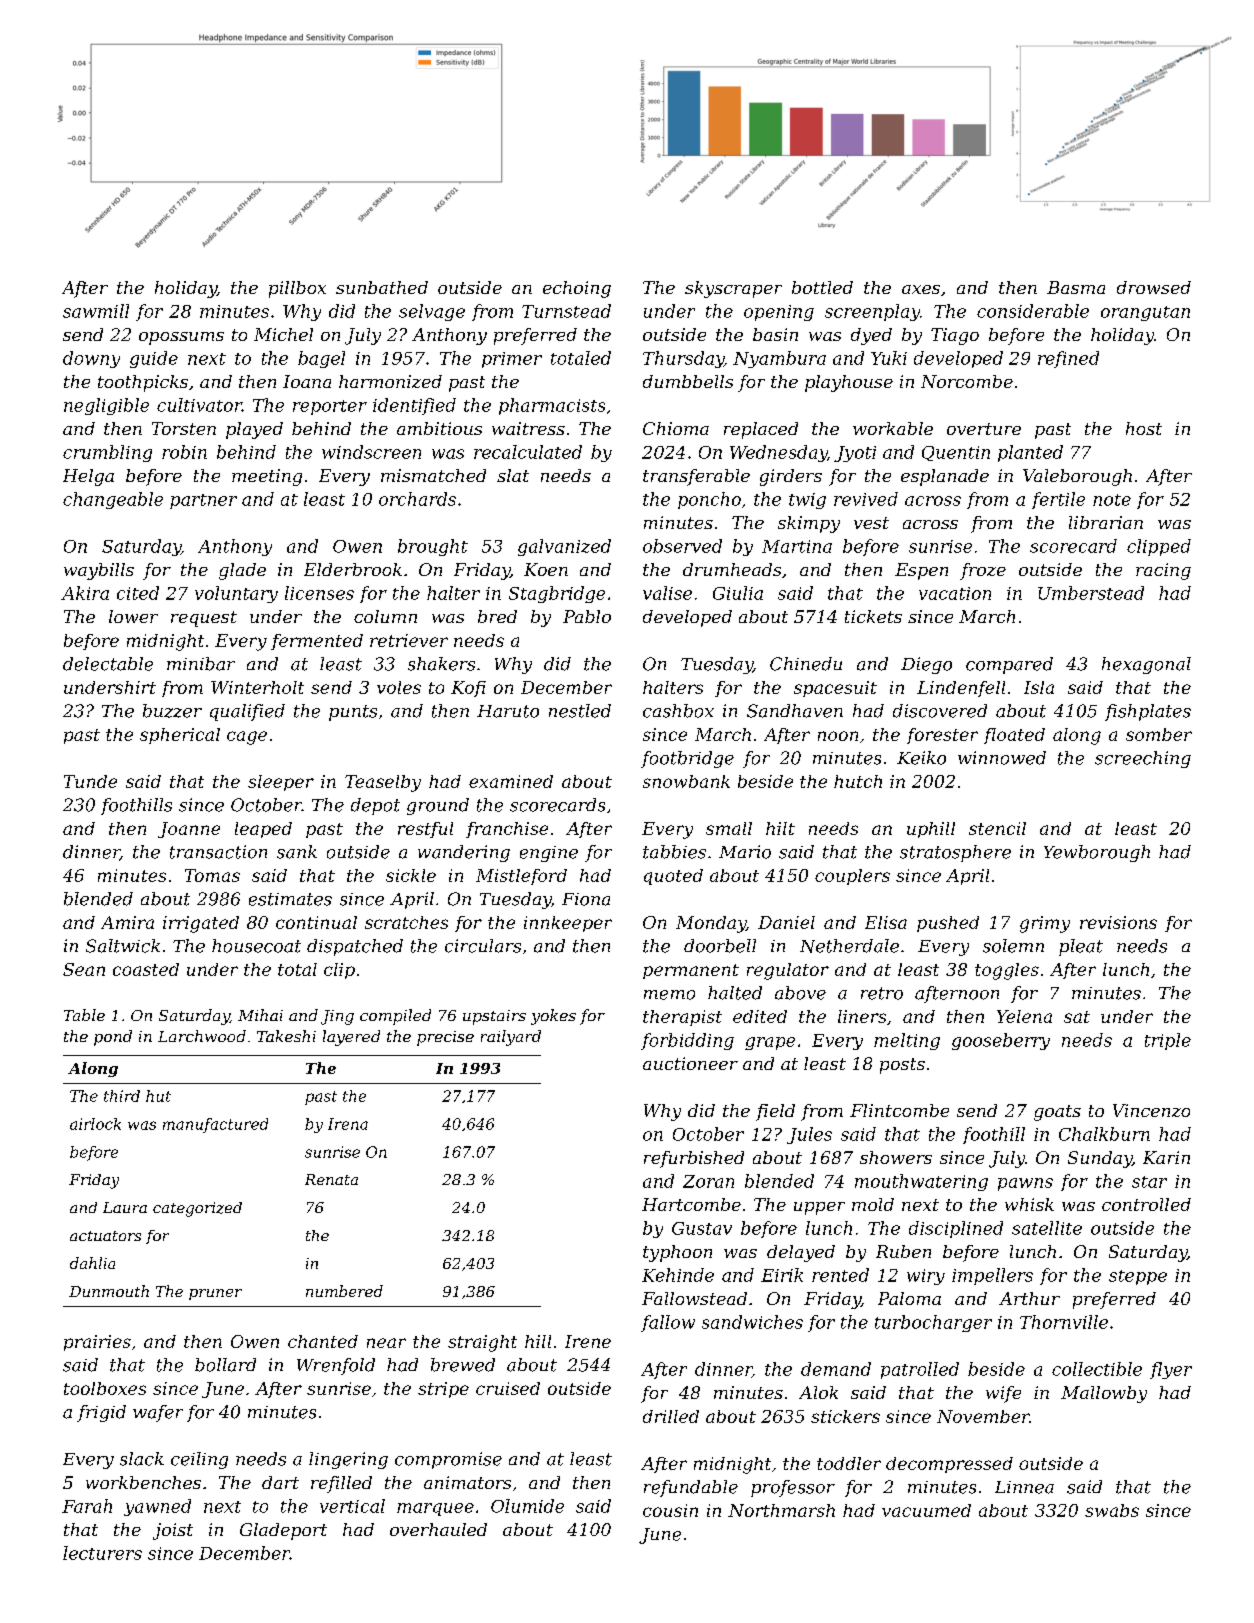 The height and width of the screenshot is (1623, 1254). Describe the element at coordinates (1144, 428) in the screenshot. I see `host` at that location.
